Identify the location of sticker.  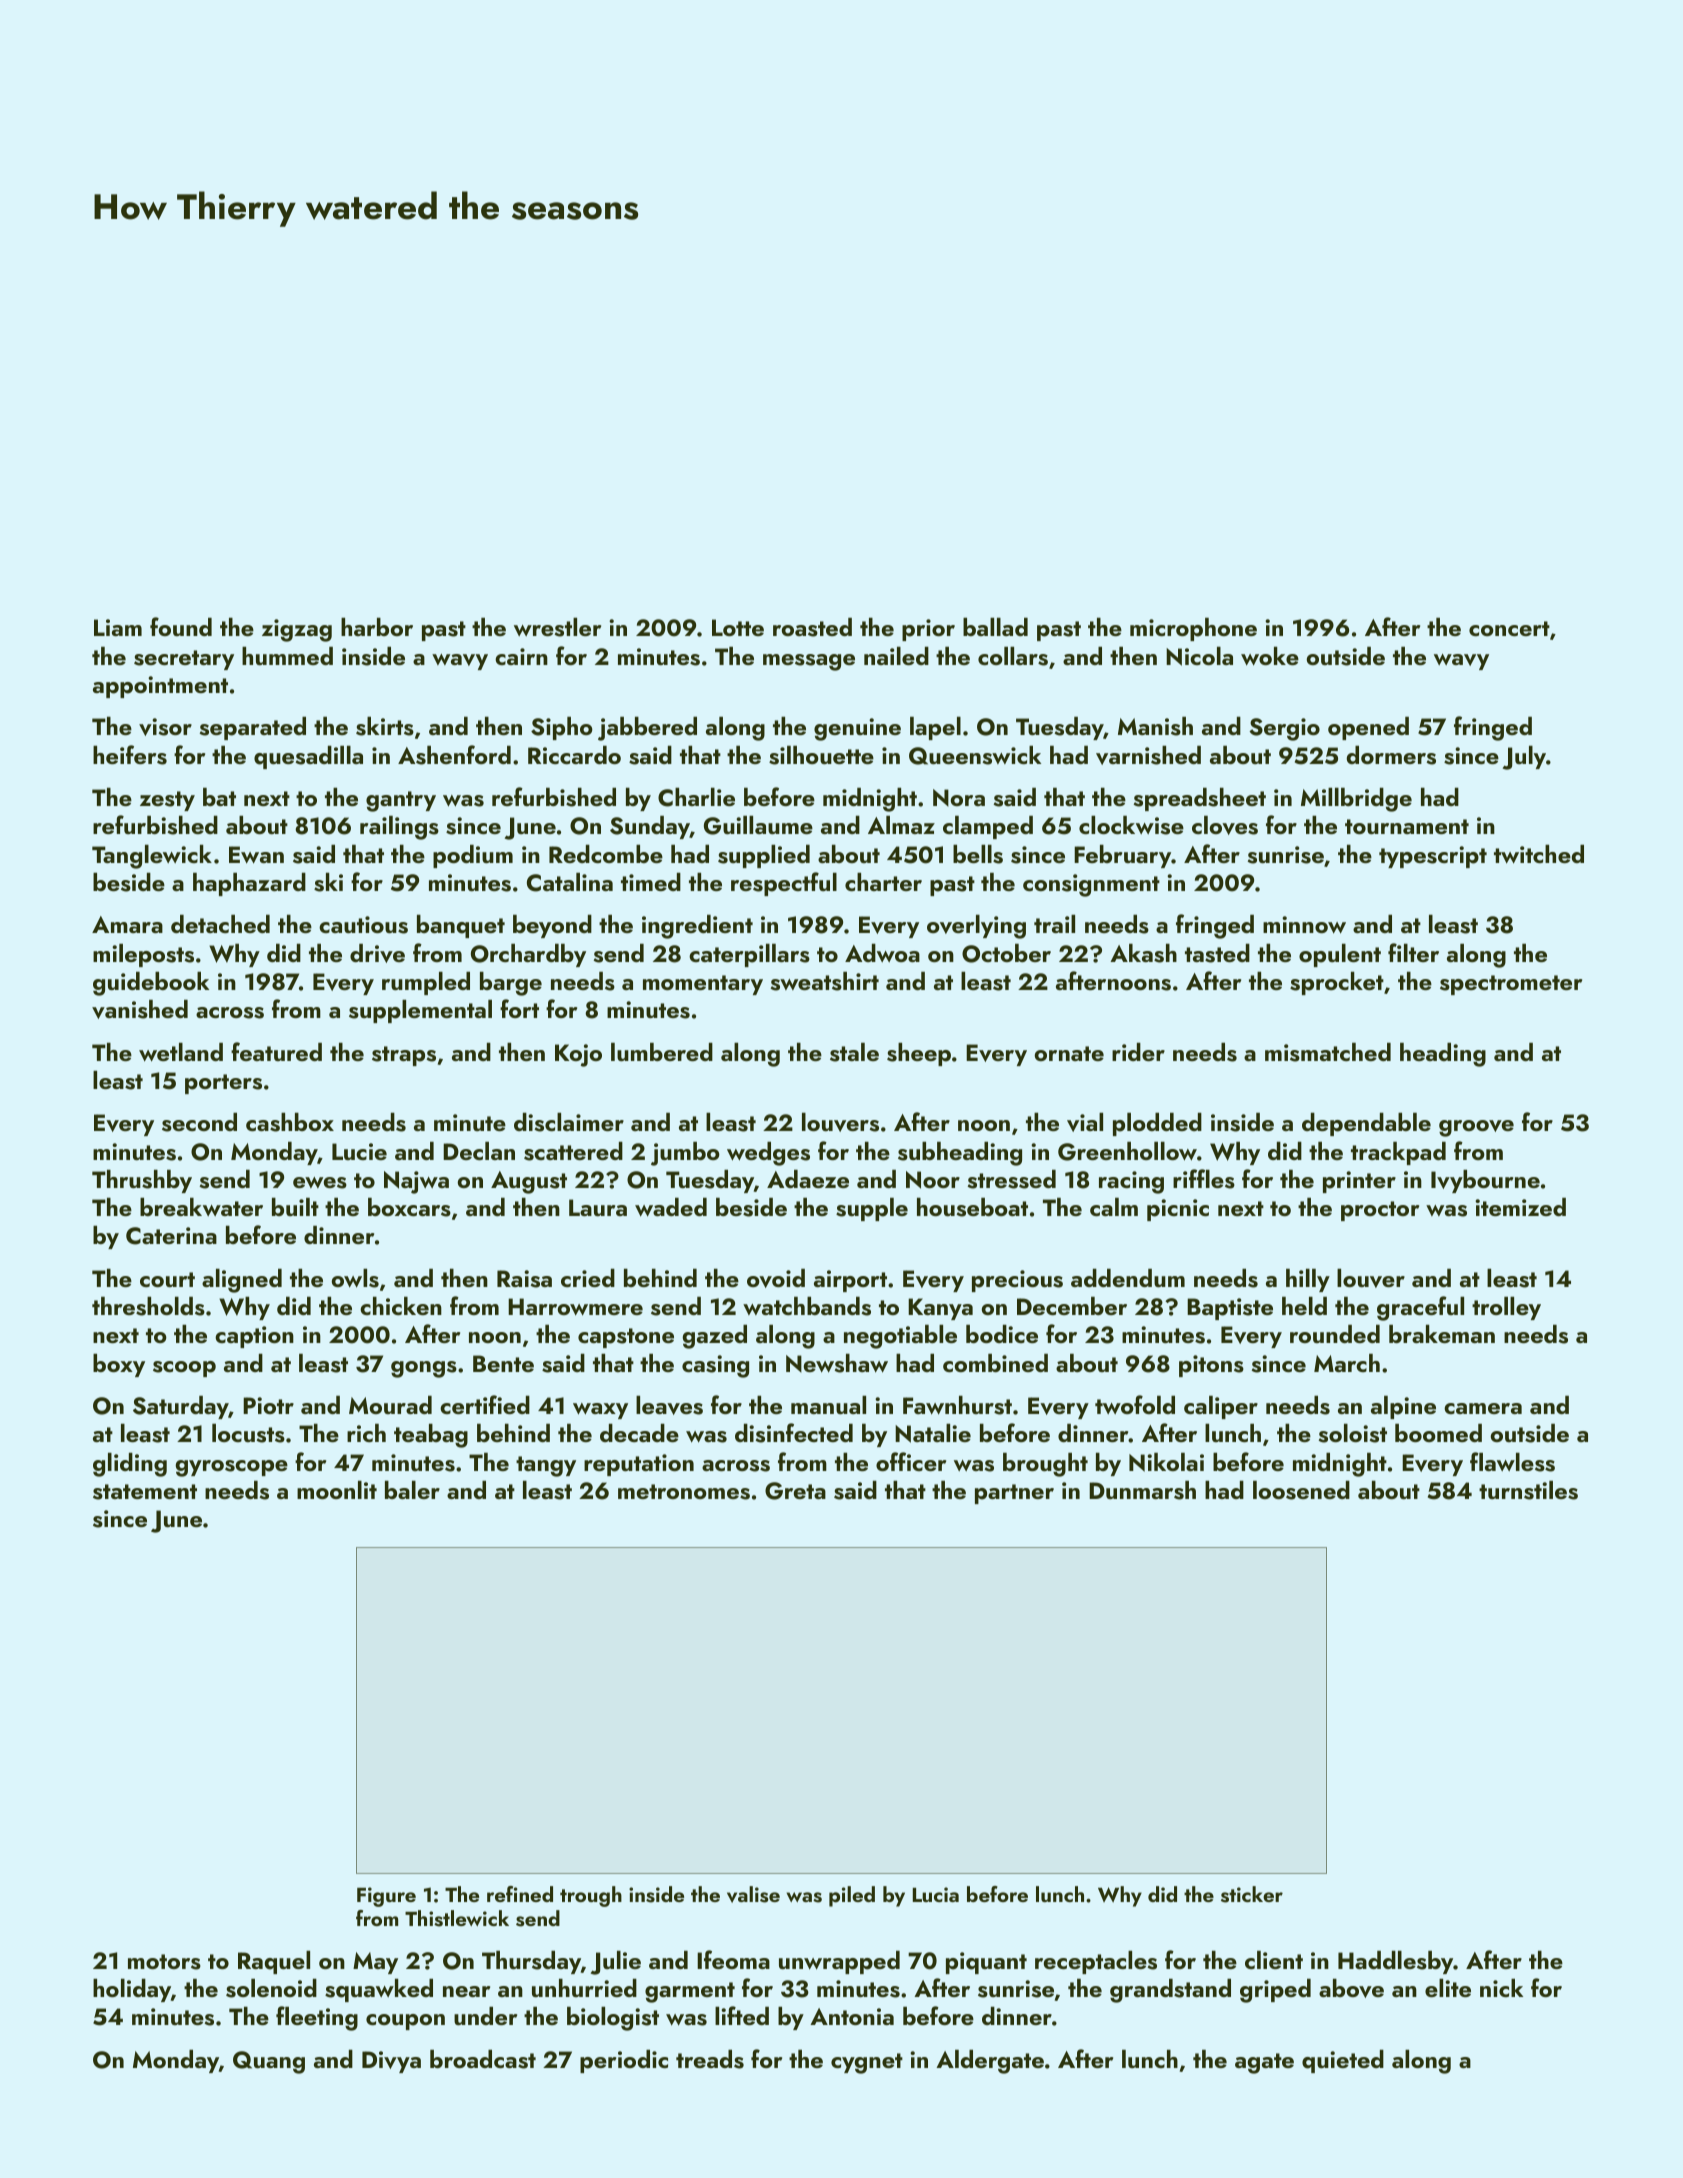
(1252, 1894).
